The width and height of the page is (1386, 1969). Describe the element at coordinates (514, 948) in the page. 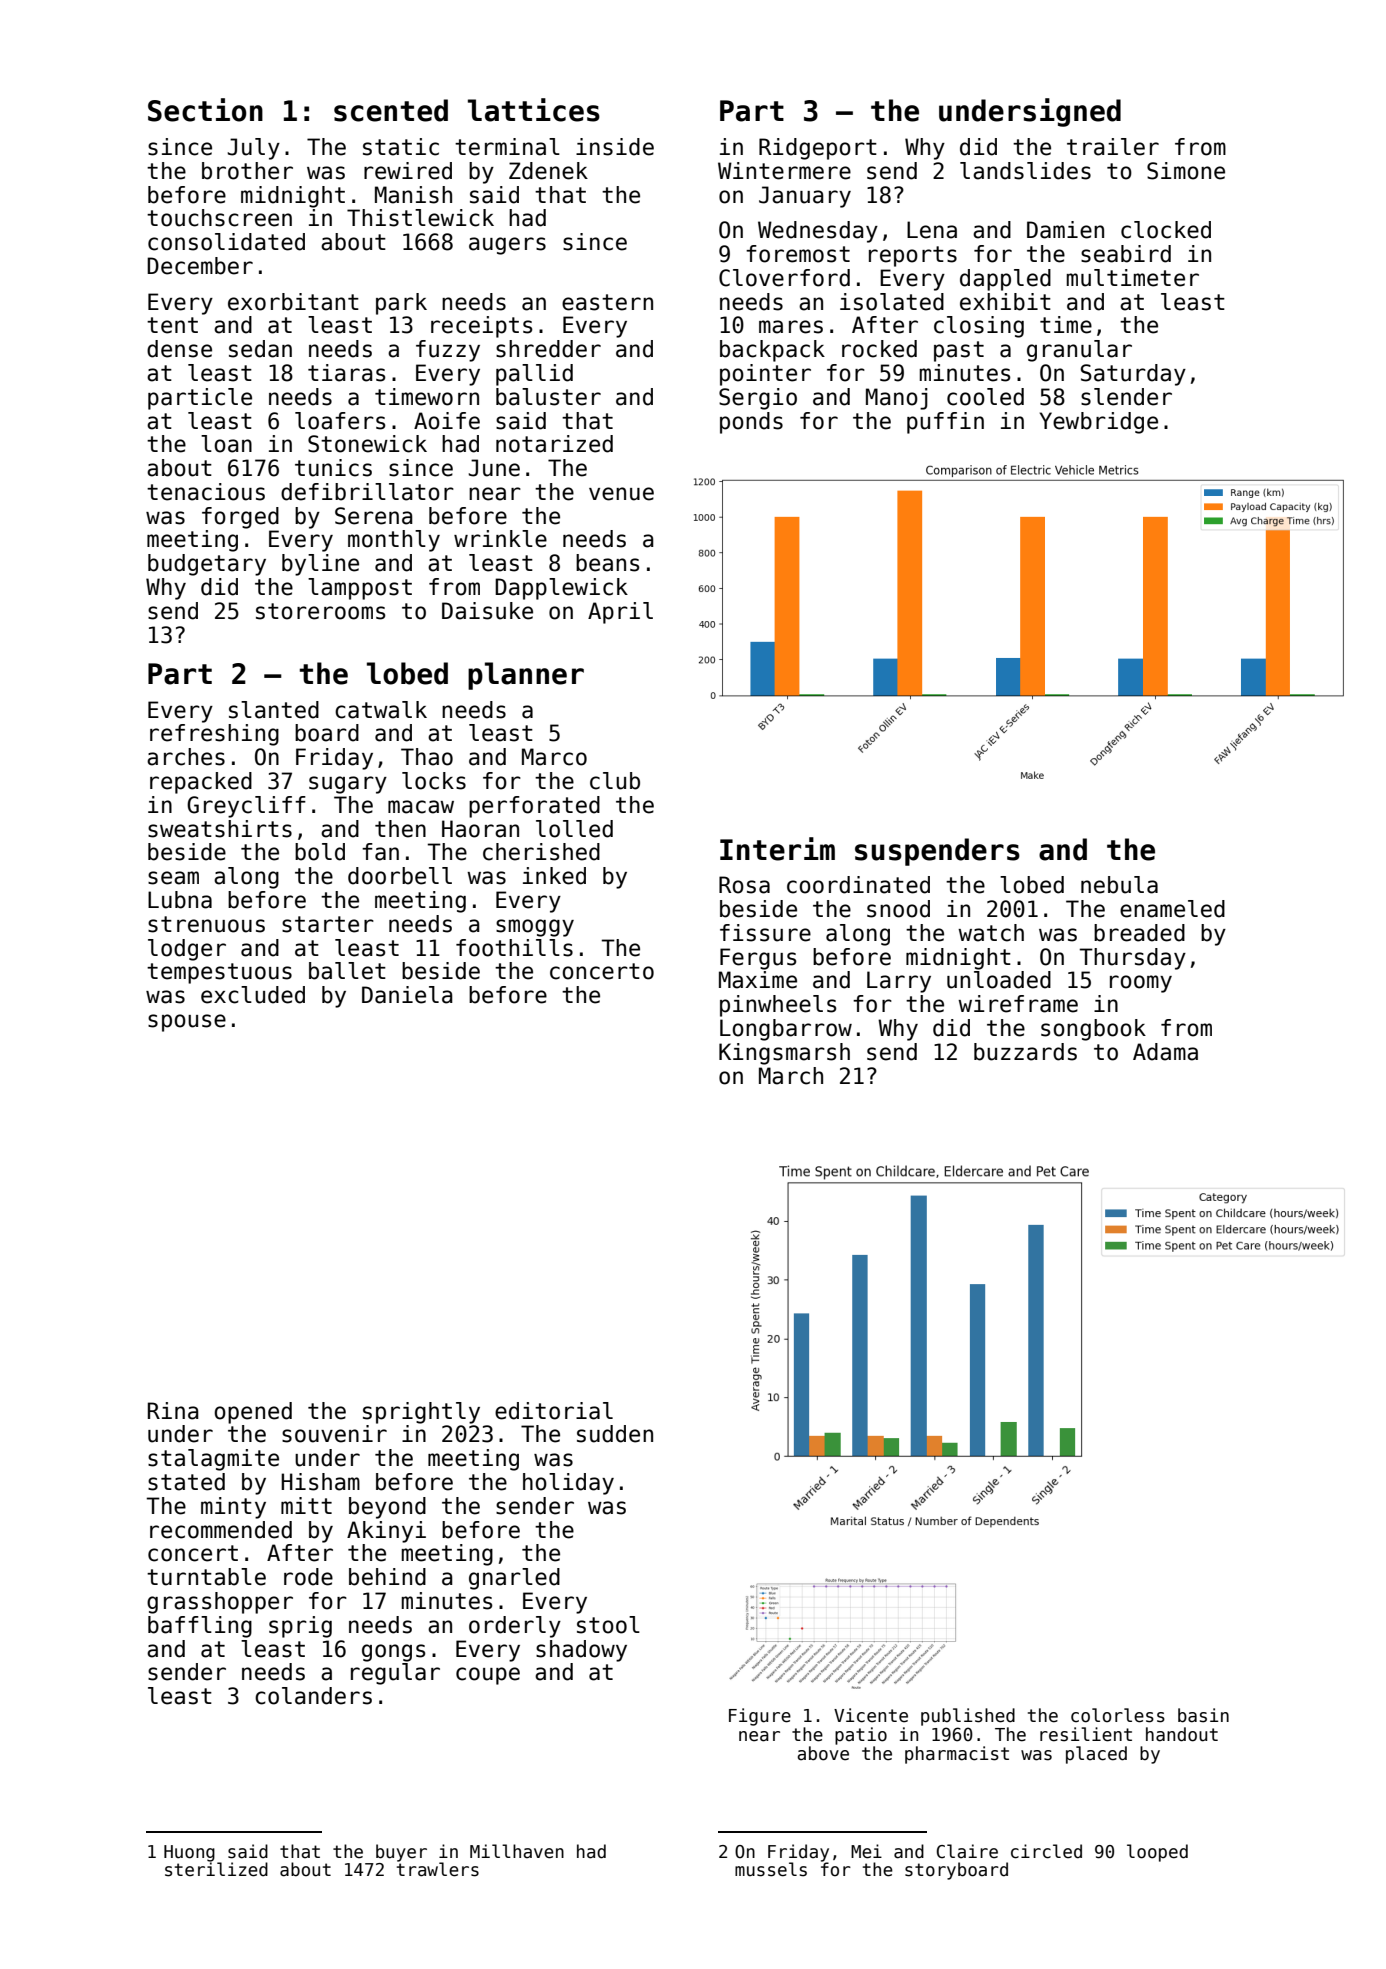

I see `foothills` at that location.
